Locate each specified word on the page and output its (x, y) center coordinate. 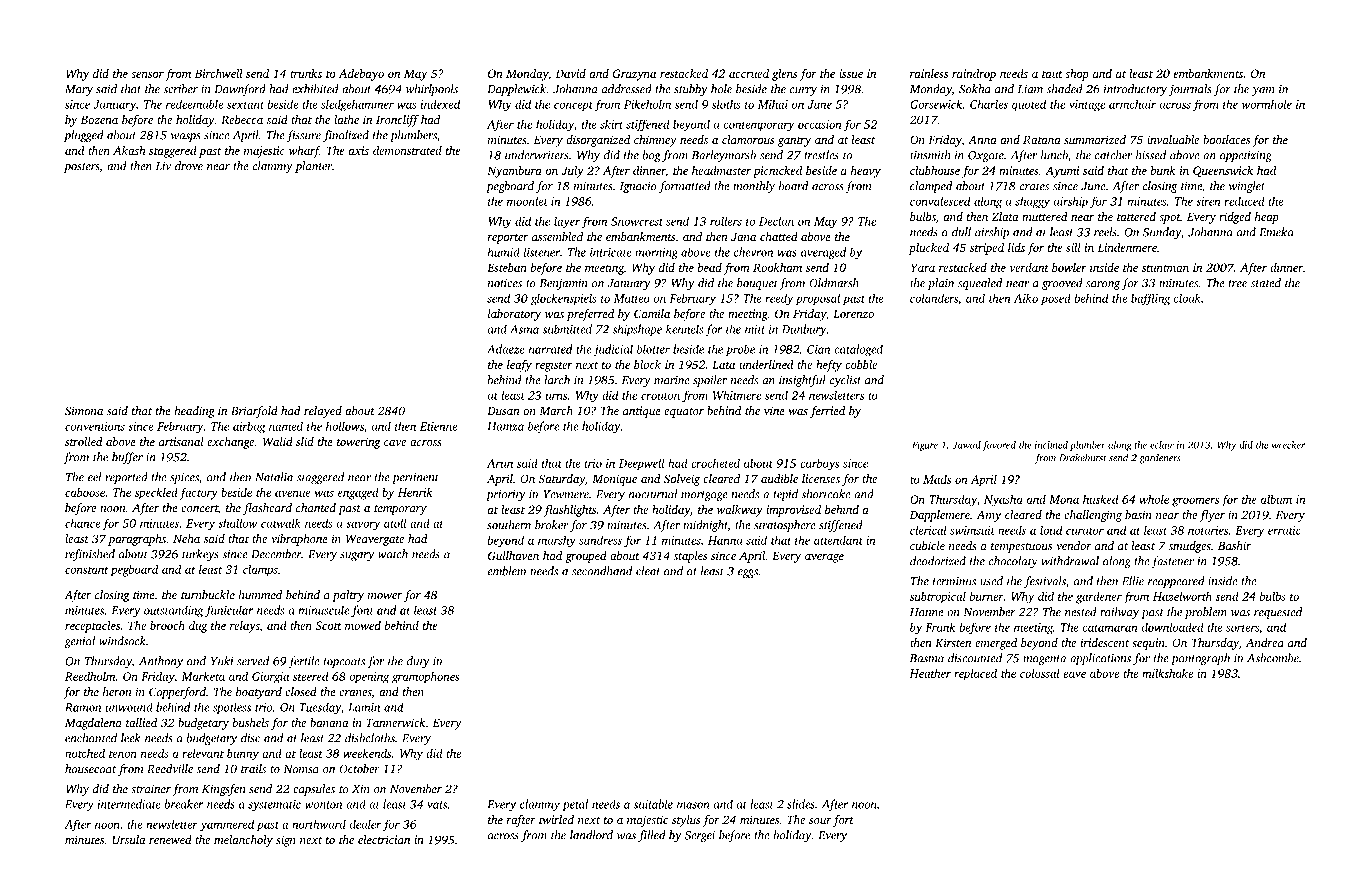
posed (1056, 299)
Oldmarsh (834, 283)
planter (313, 167)
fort (843, 821)
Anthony (161, 662)
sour (820, 821)
